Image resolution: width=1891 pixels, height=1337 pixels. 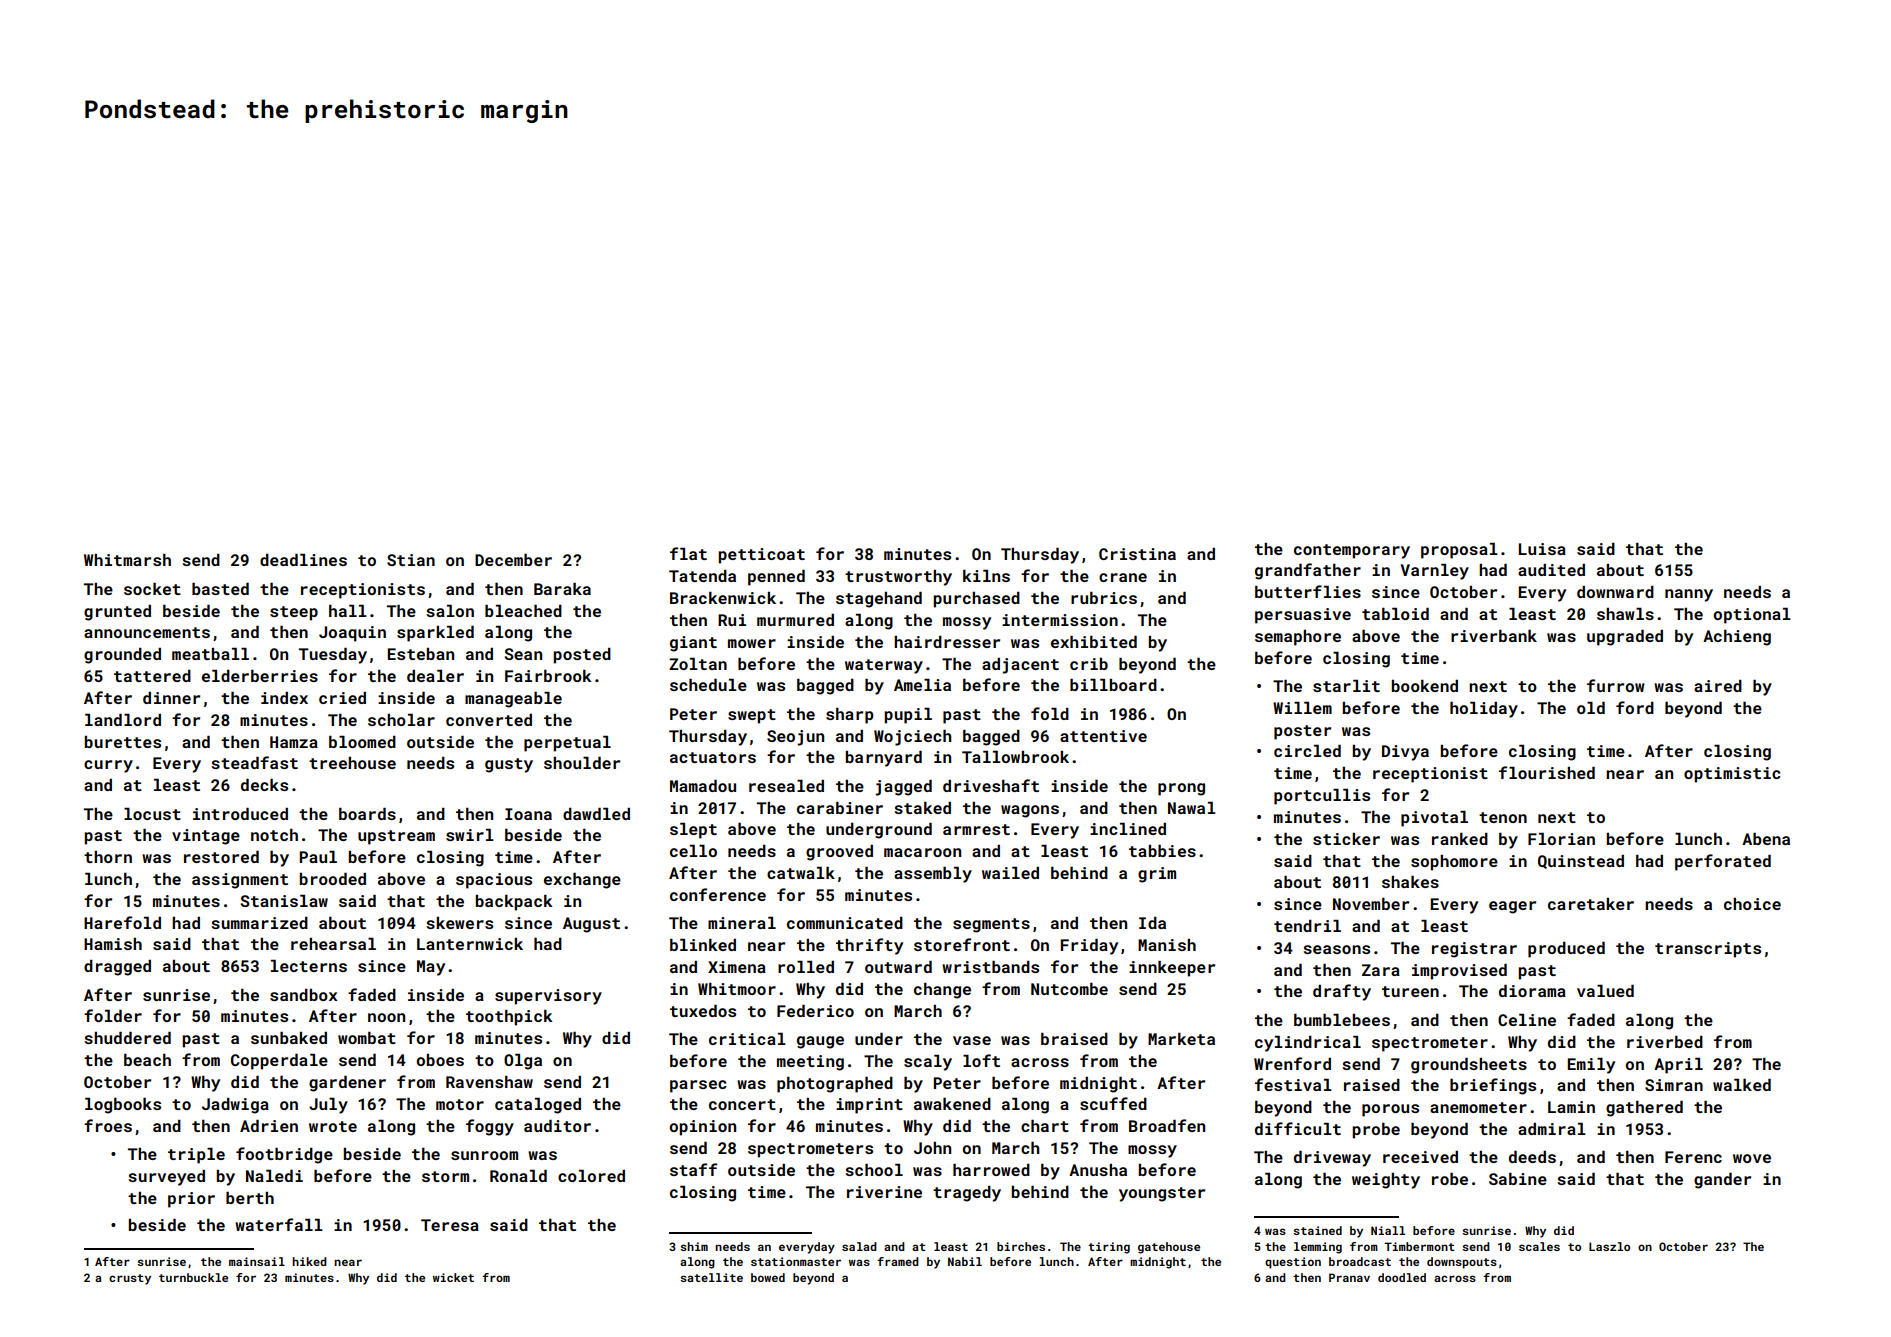 What do you see at coordinates (367, 814) in the page?
I see `boards` at bounding box center [367, 814].
